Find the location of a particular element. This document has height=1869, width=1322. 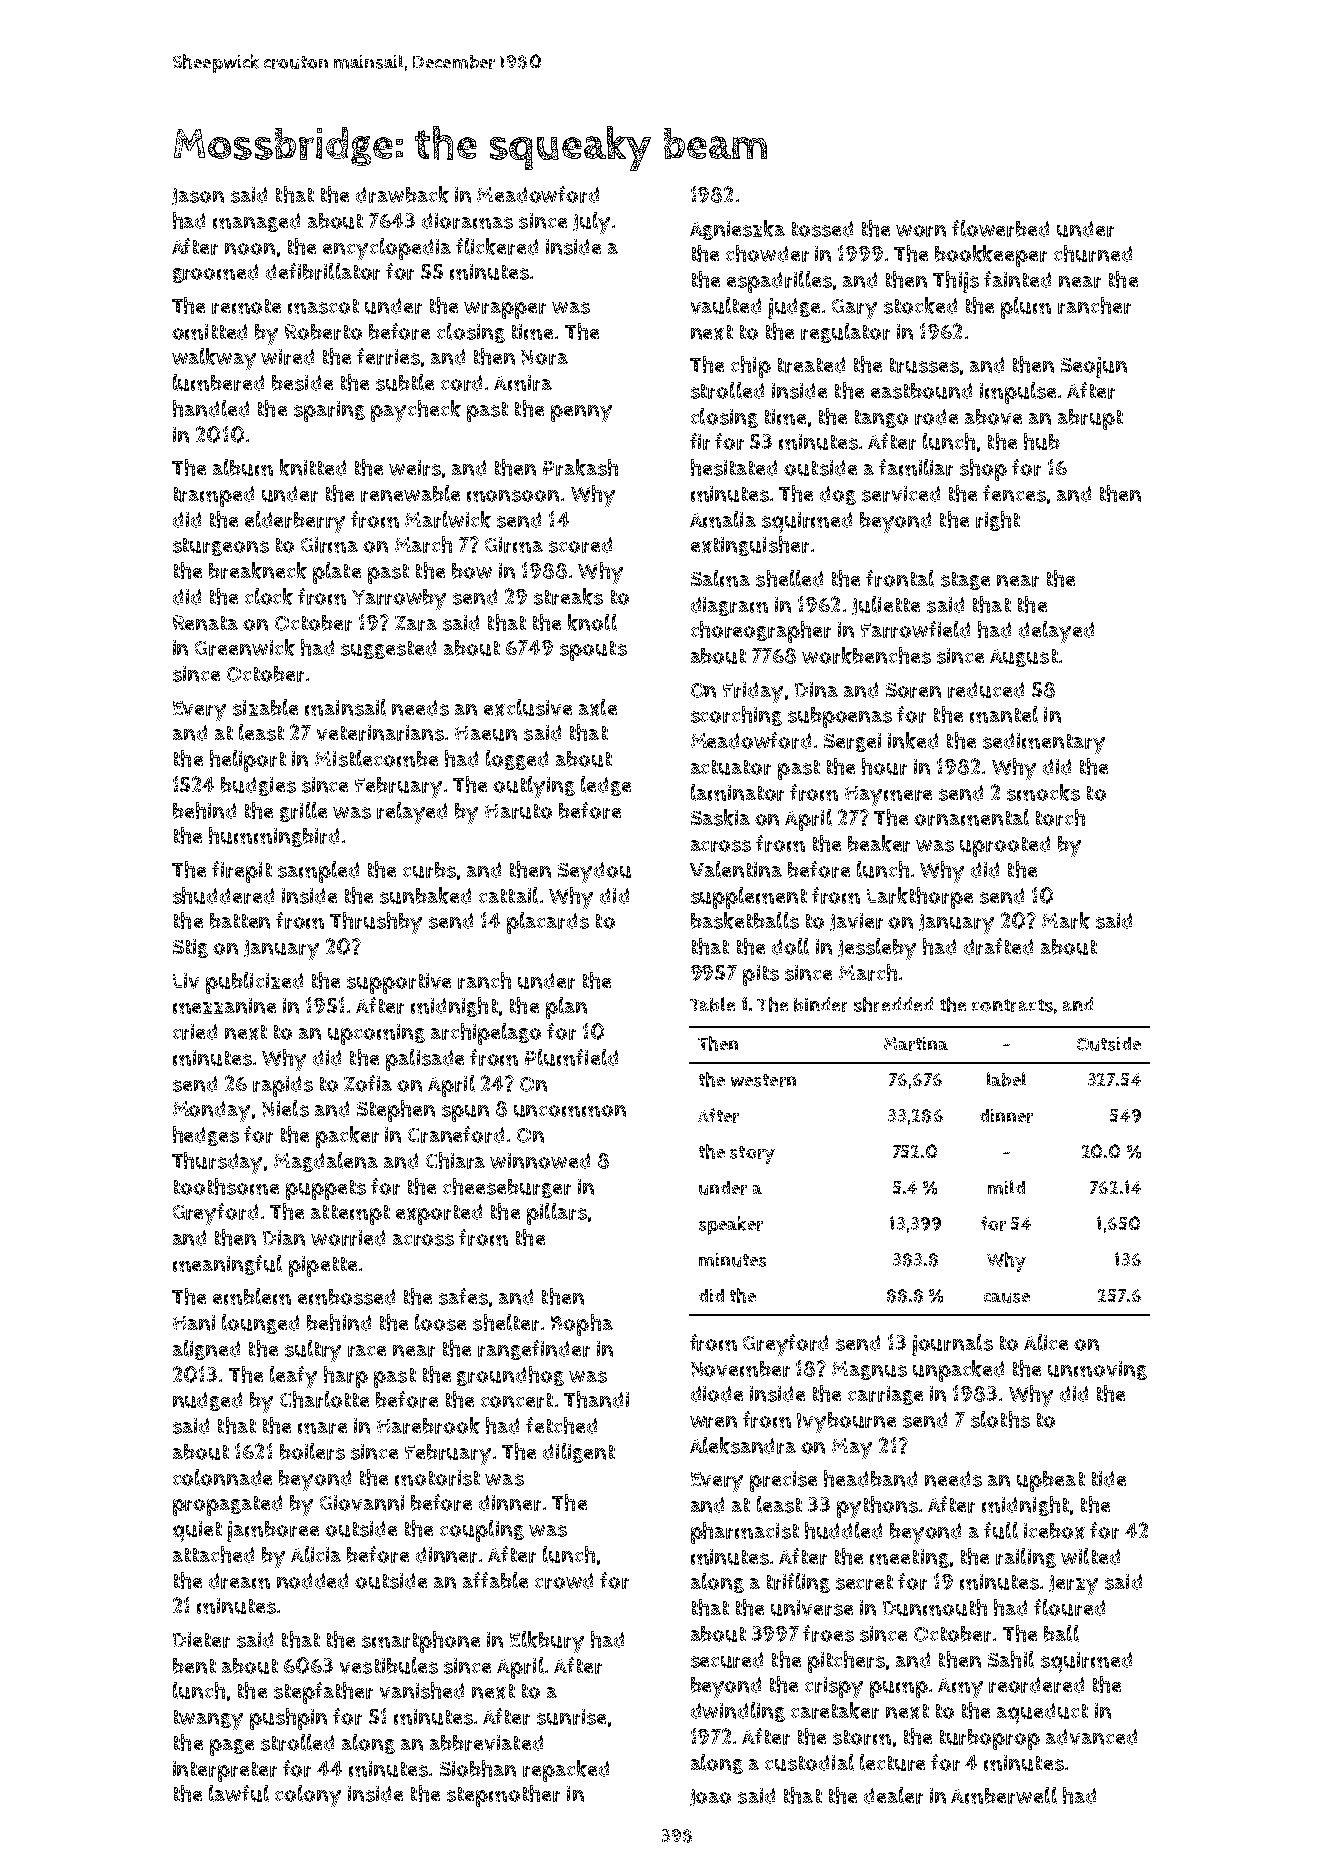

cause is located at coordinates (1007, 1298).
